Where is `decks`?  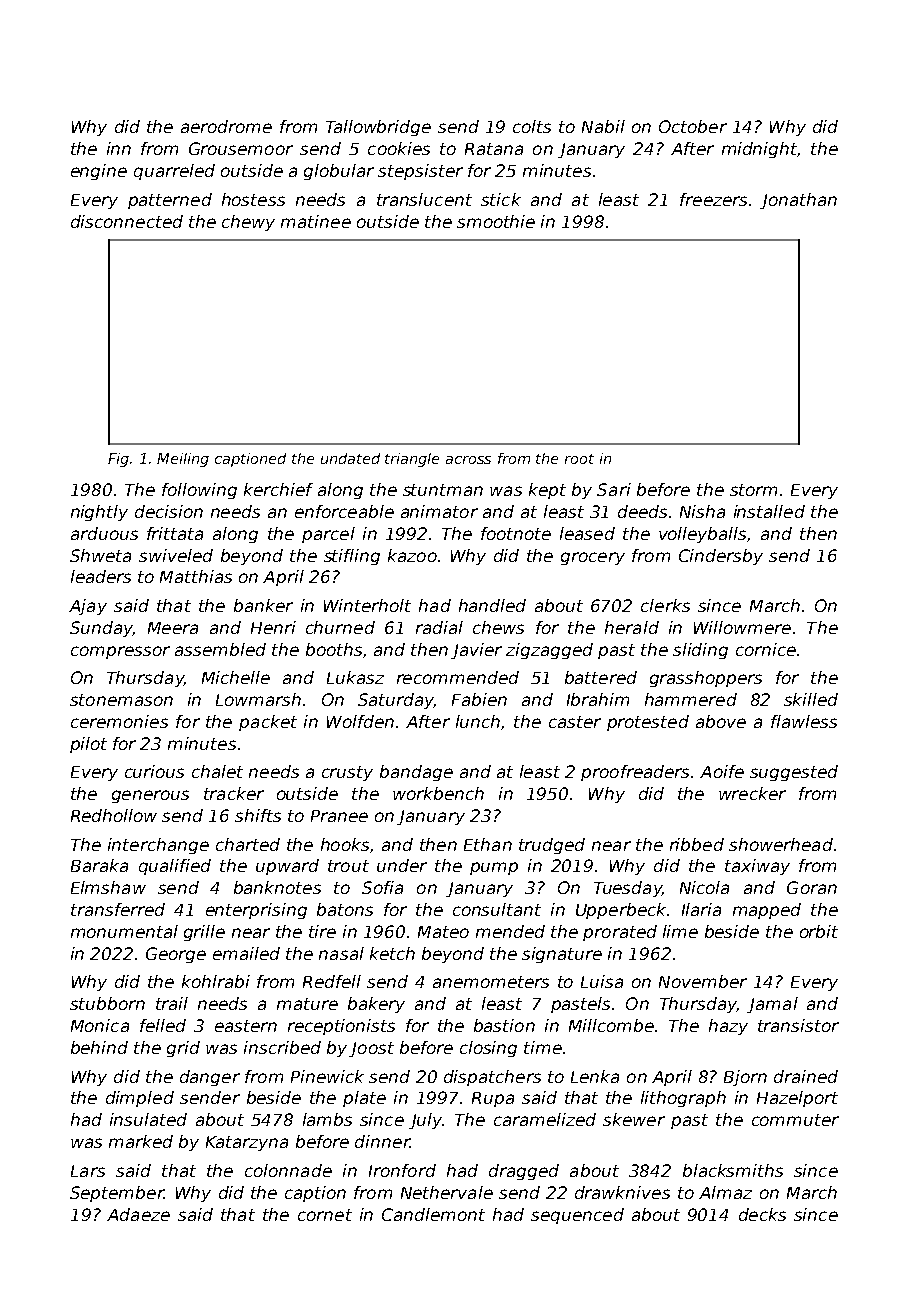 decks is located at coordinates (762, 1214).
